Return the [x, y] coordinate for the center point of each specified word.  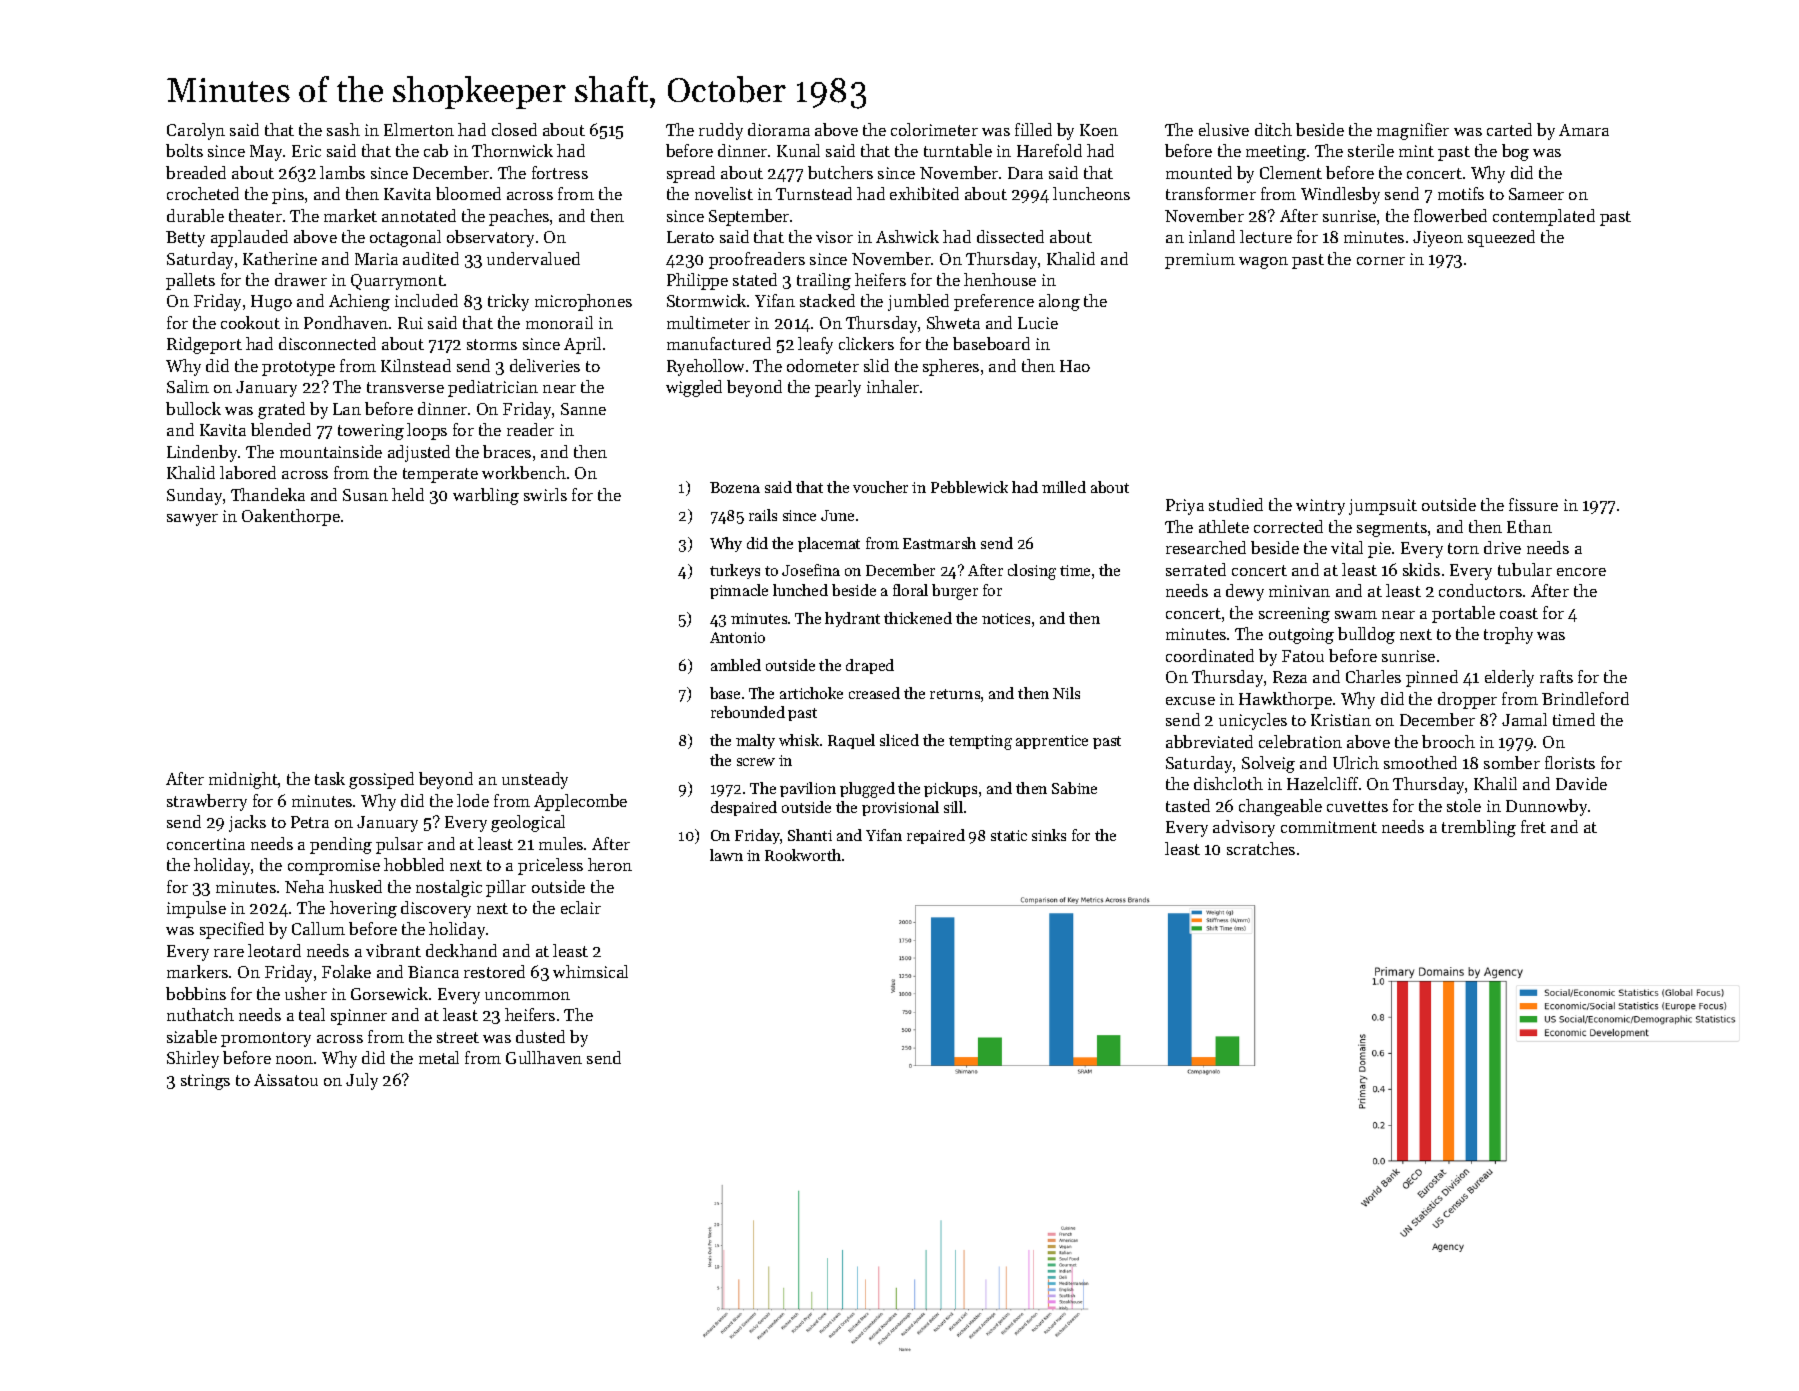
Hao [1075, 366]
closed [514, 129]
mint [1416, 151]
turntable [958, 150]
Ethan [1529, 526]
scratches [1261, 848]
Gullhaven [544, 1057]
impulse [196, 909]
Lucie [1038, 323]
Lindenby [203, 453]
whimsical [590, 971]
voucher [880, 487]
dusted [540, 1036]
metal [439, 1057]
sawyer [192, 520]
